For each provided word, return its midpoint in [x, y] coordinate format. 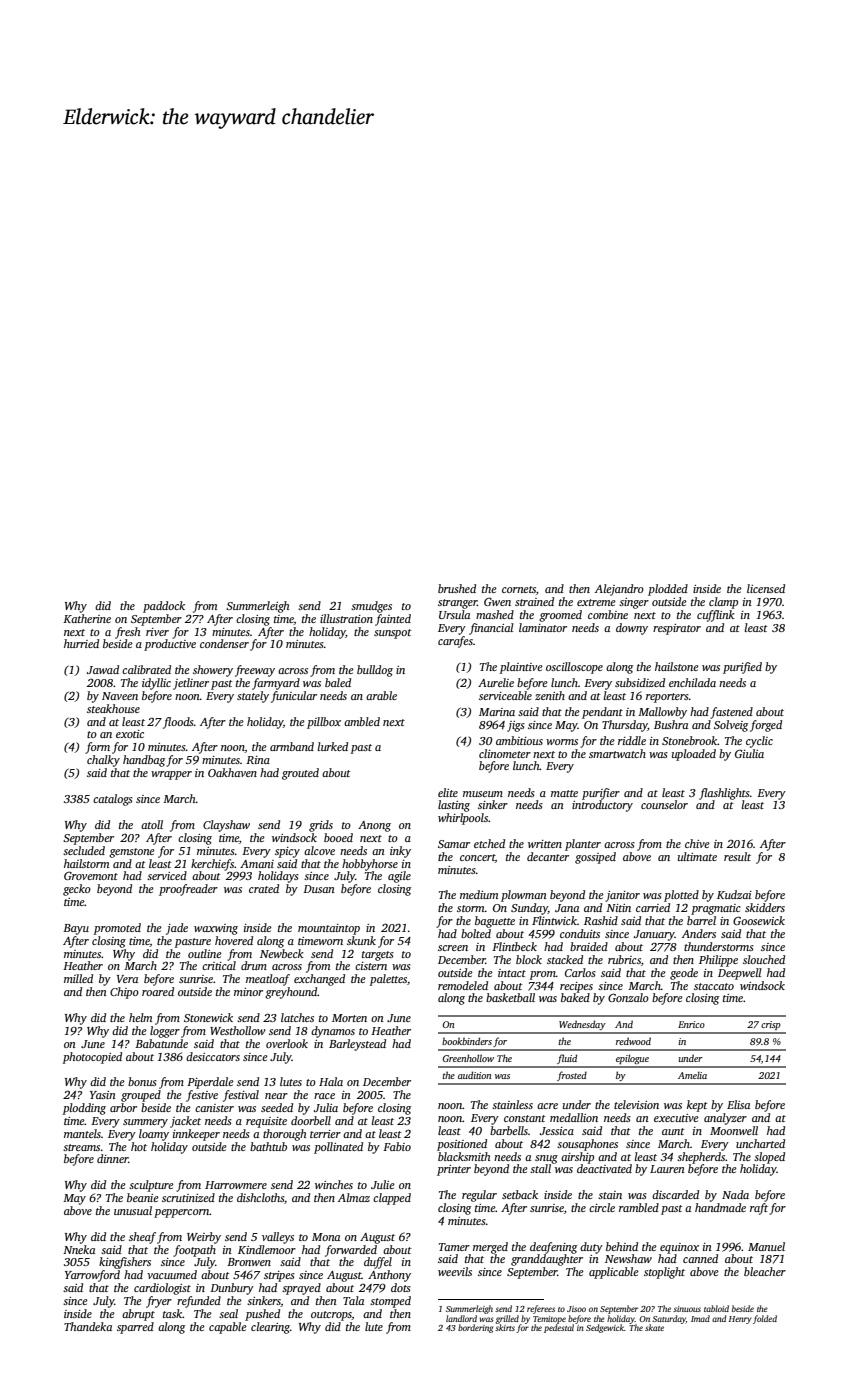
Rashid [601, 920]
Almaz [354, 1197]
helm [140, 1017]
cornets [519, 589]
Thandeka [88, 1326]
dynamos [333, 1032]
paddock [164, 607]
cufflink [716, 616]
